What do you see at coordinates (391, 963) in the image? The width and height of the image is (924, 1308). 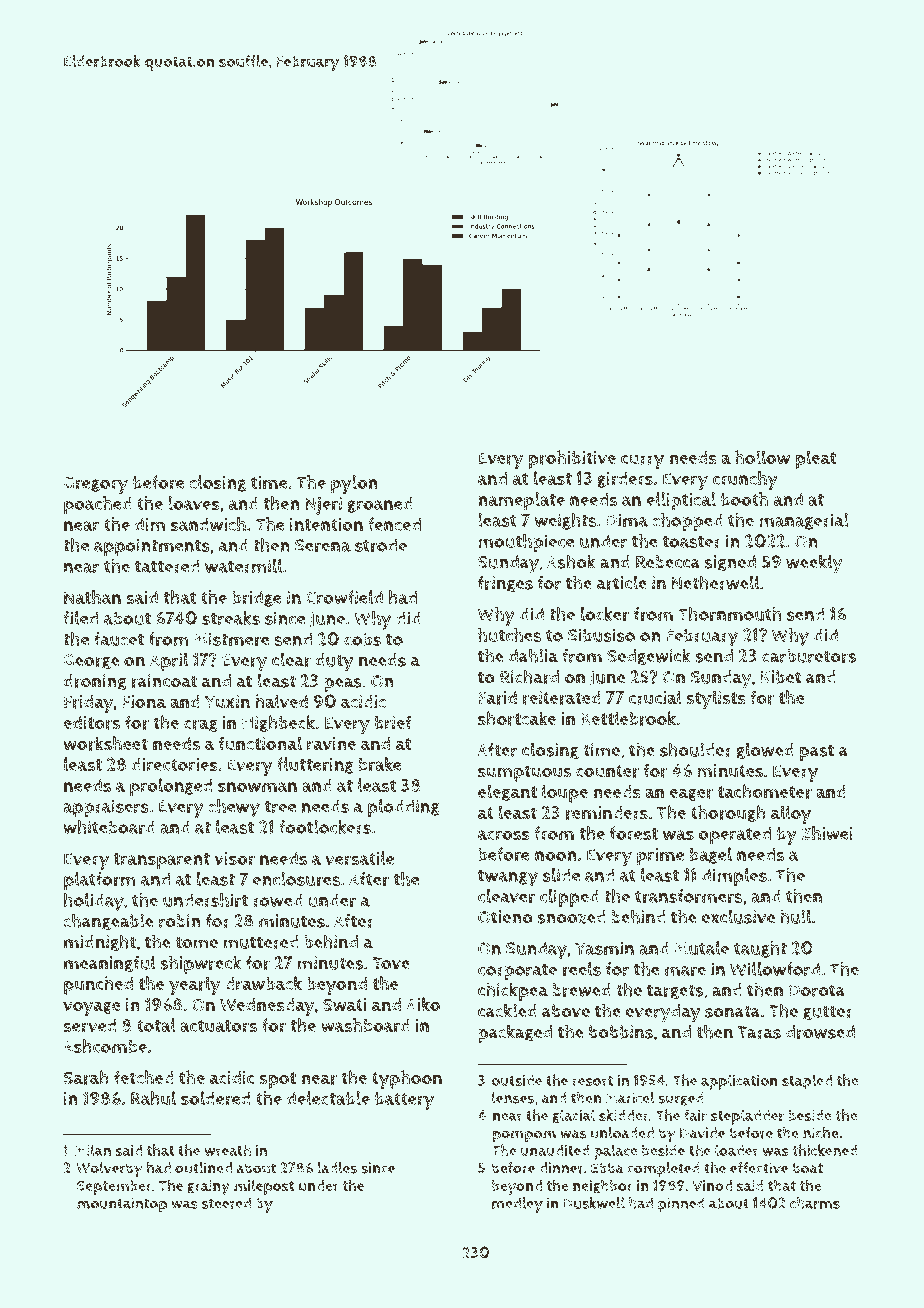 I see `Tove` at bounding box center [391, 963].
